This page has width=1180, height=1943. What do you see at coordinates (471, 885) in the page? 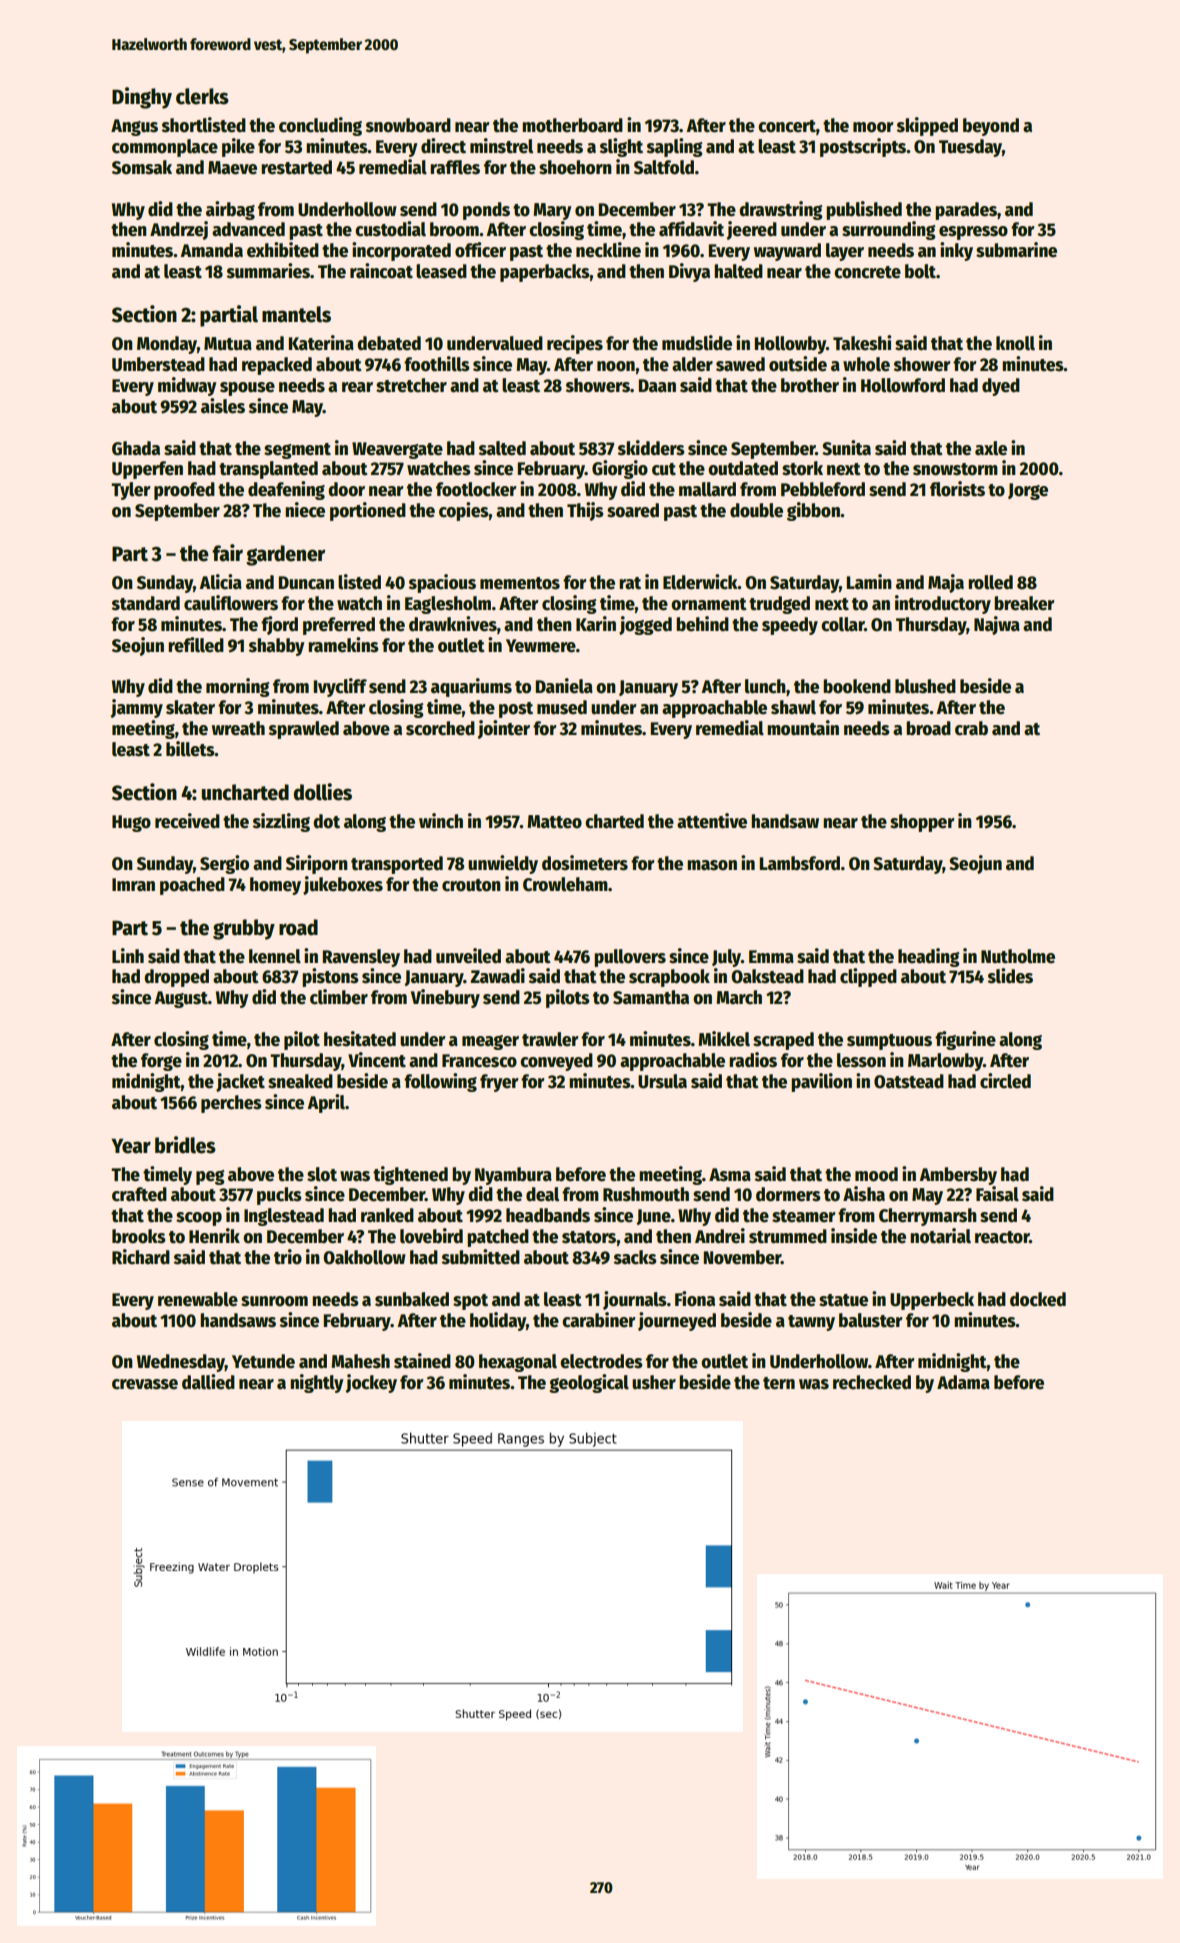
I see `crouton` at bounding box center [471, 885].
